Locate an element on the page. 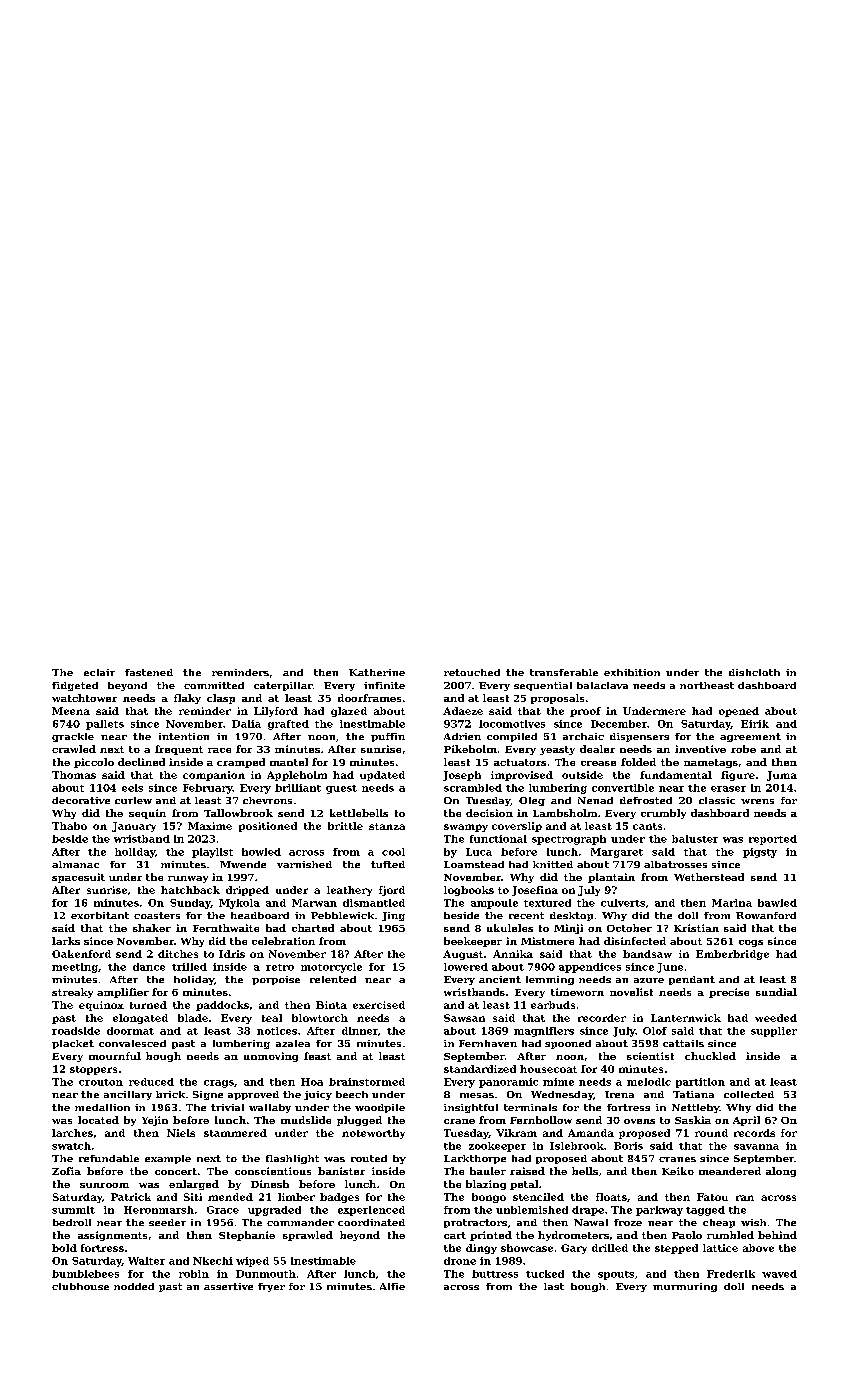 The width and height of the page is (849, 1400). crumbly is located at coordinates (663, 814).
